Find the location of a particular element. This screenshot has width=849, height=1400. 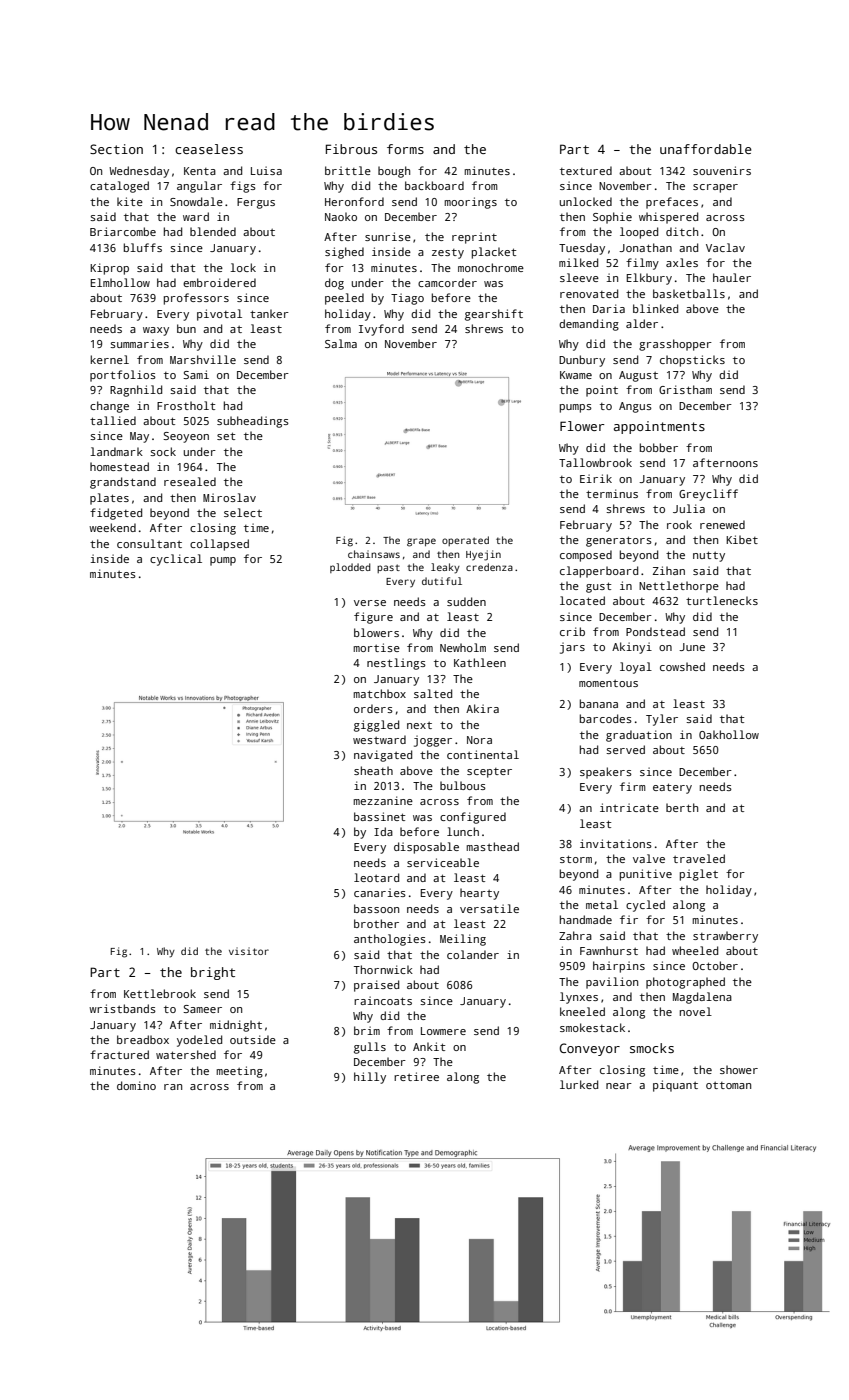

textured is located at coordinates (586, 170).
